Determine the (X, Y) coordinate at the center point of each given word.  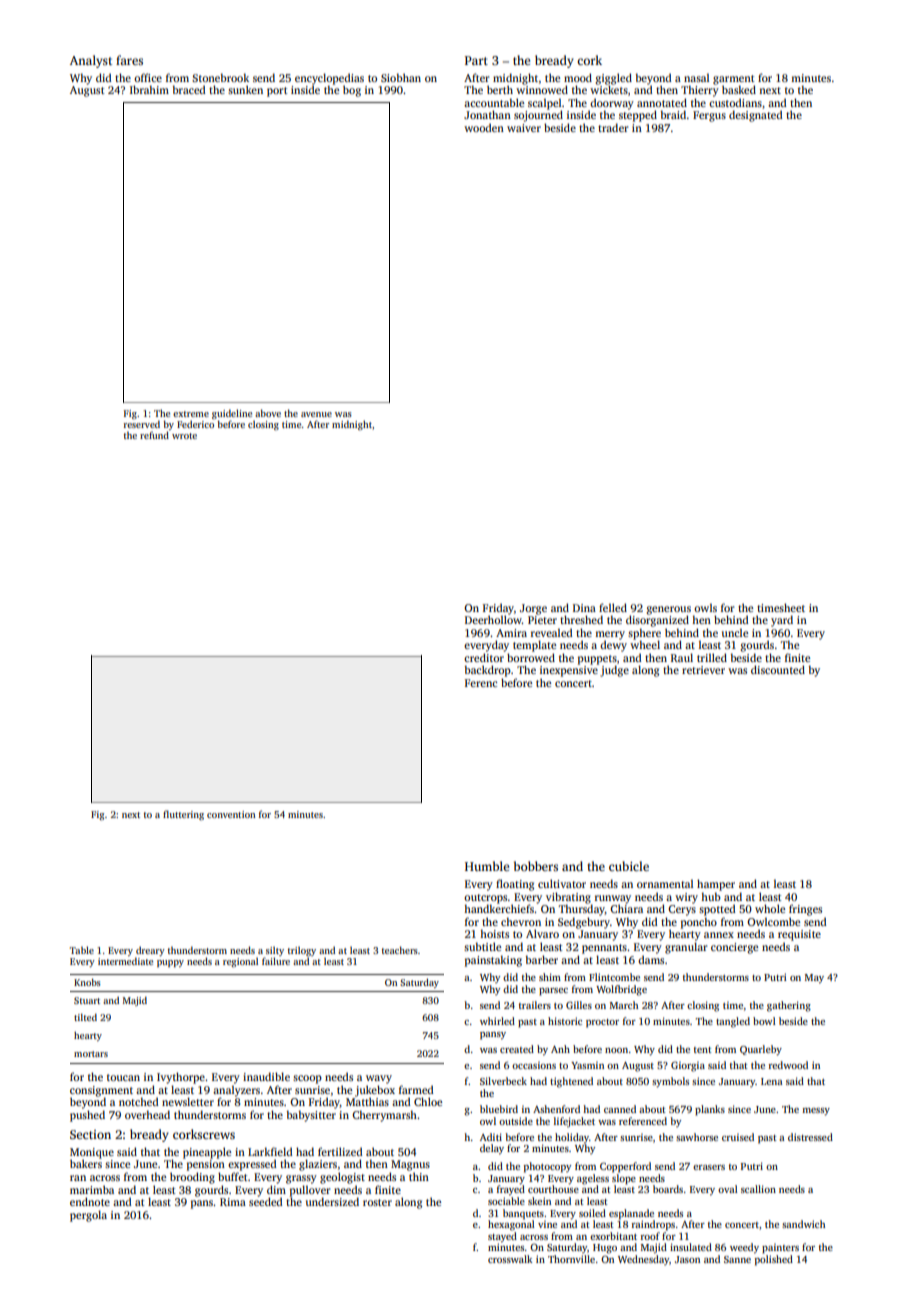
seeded (266, 1201)
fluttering (183, 815)
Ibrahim (149, 89)
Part (476, 60)
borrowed (531, 657)
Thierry (700, 91)
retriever (703, 670)
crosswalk (510, 1259)
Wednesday (643, 1260)
